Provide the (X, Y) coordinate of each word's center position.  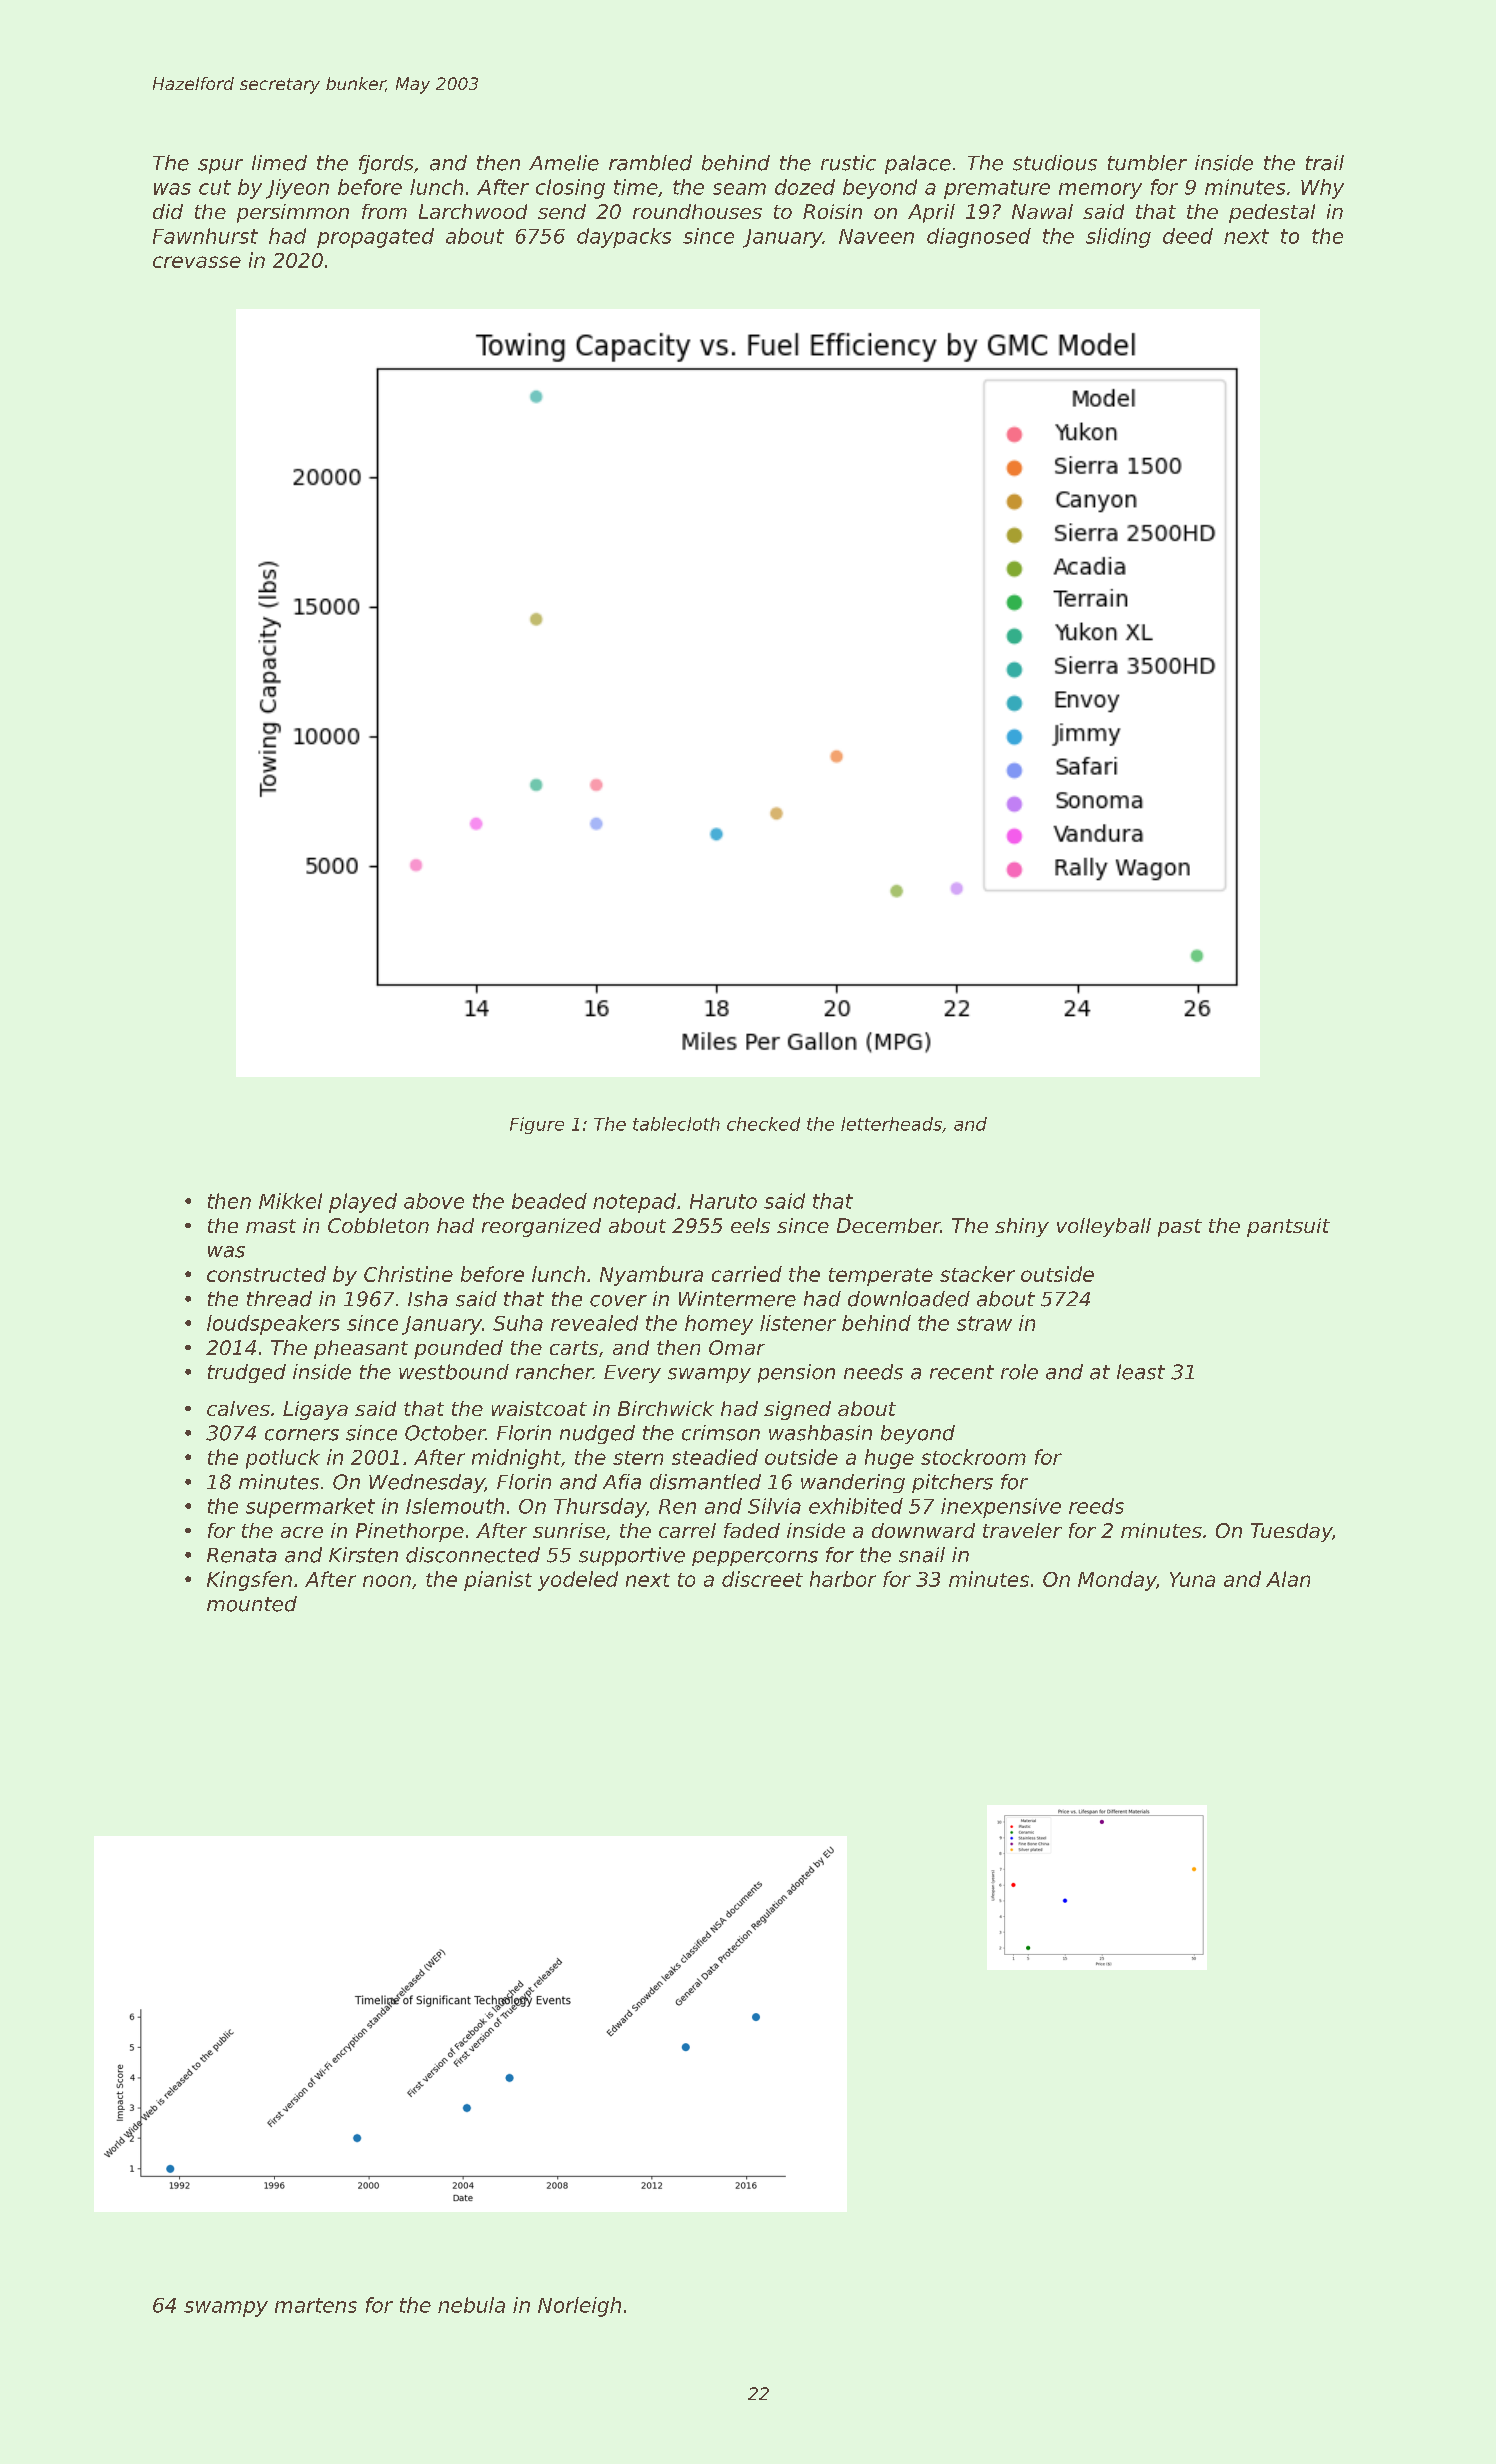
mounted (252, 1604)
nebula (471, 2305)
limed (279, 163)
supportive (632, 1556)
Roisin (832, 211)
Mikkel (290, 1201)
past (1180, 1228)
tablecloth (676, 1124)
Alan (1288, 1579)
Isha (428, 1299)
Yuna (1192, 1579)
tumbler (1147, 163)
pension (796, 1373)
